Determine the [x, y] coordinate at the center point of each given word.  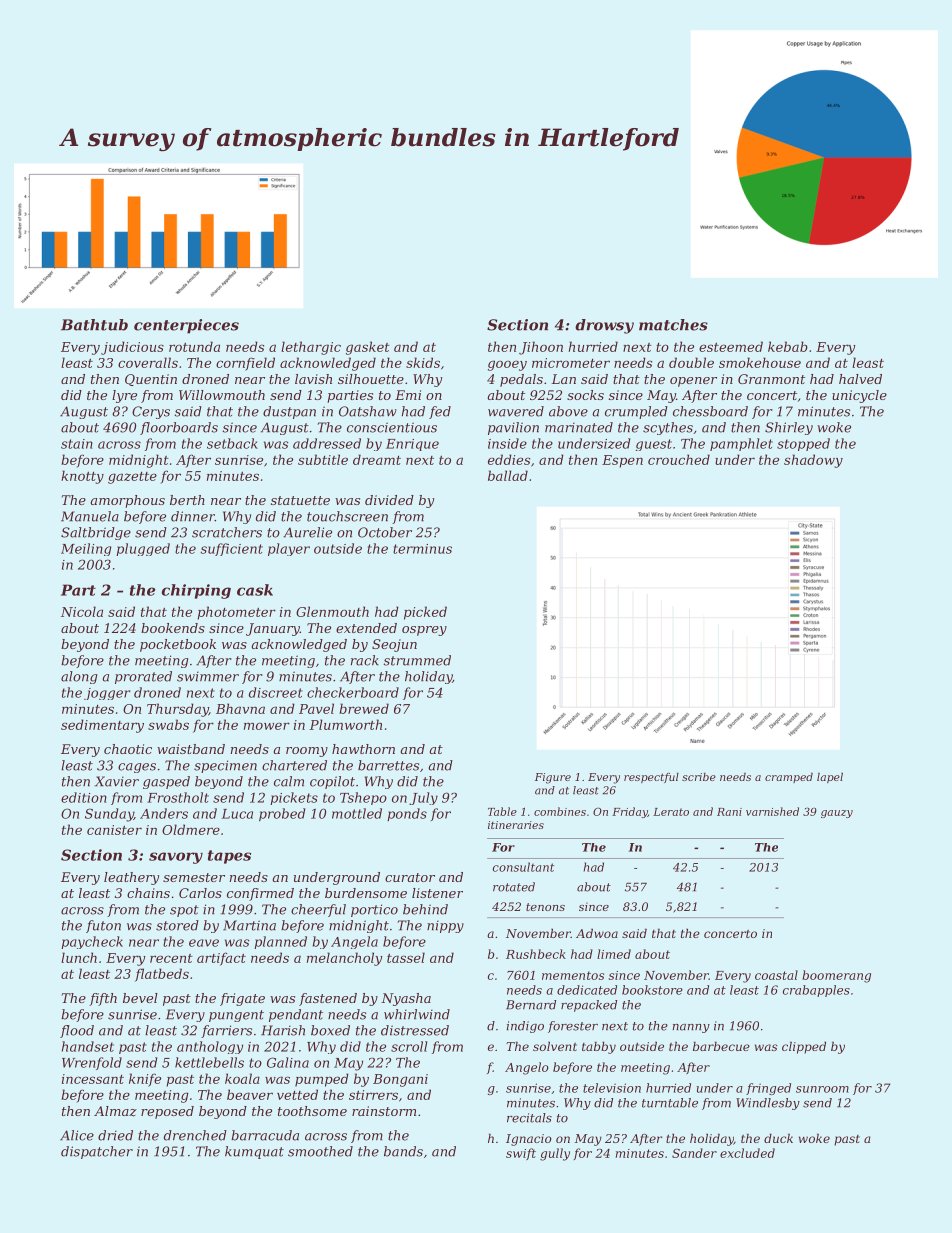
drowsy [604, 326]
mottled [357, 813]
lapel [830, 778]
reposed [167, 1112]
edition [84, 797]
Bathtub [94, 325]
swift [521, 1154]
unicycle [859, 396]
